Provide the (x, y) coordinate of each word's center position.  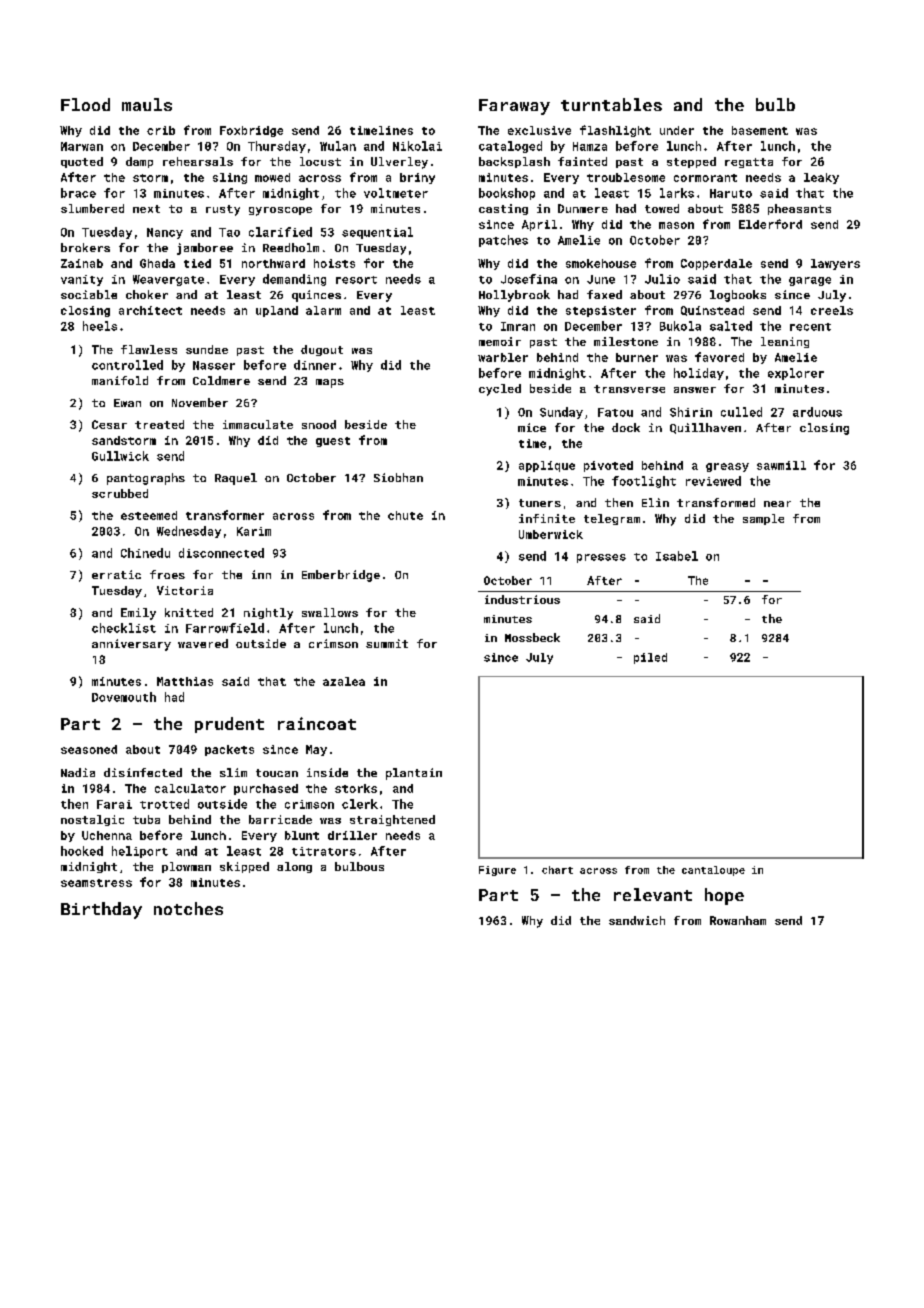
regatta (749, 163)
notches (188, 908)
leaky (821, 178)
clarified (280, 232)
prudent (229, 725)
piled (650, 658)
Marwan (82, 146)
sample (763, 519)
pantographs (146, 479)
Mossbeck (532, 637)
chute (405, 515)
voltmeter (396, 193)
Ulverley (399, 163)
